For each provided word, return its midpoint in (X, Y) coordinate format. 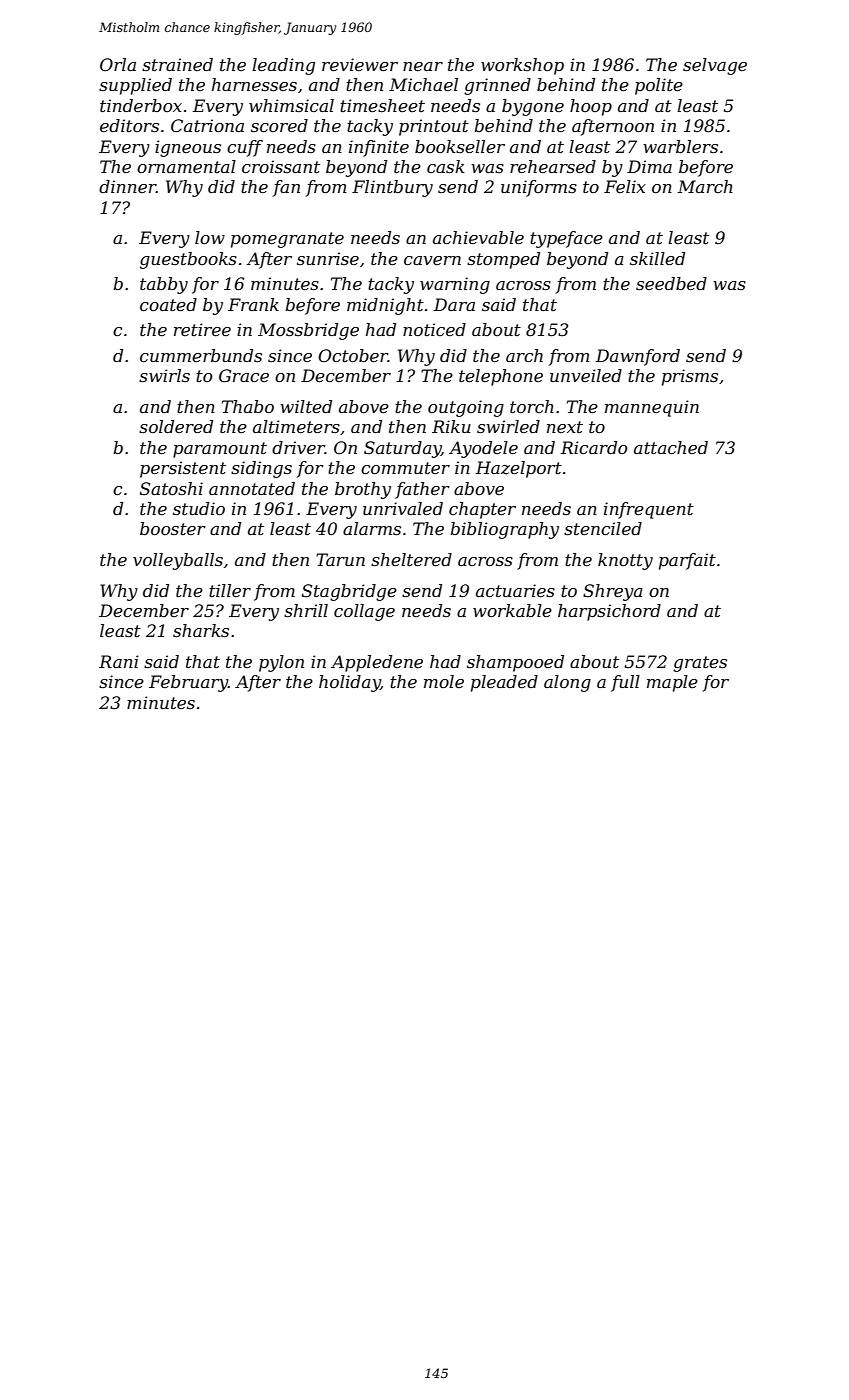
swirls (164, 375)
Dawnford (638, 357)
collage (364, 612)
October (353, 355)
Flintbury (392, 188)
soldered (176, 426)
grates (700, 664)
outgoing (466, 408)
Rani (119, 661)
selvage (715, 66)
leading (283, 66)
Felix (625, 186)
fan (286, 188)
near (423, 66)
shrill (306, 610)
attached (671, 447)
